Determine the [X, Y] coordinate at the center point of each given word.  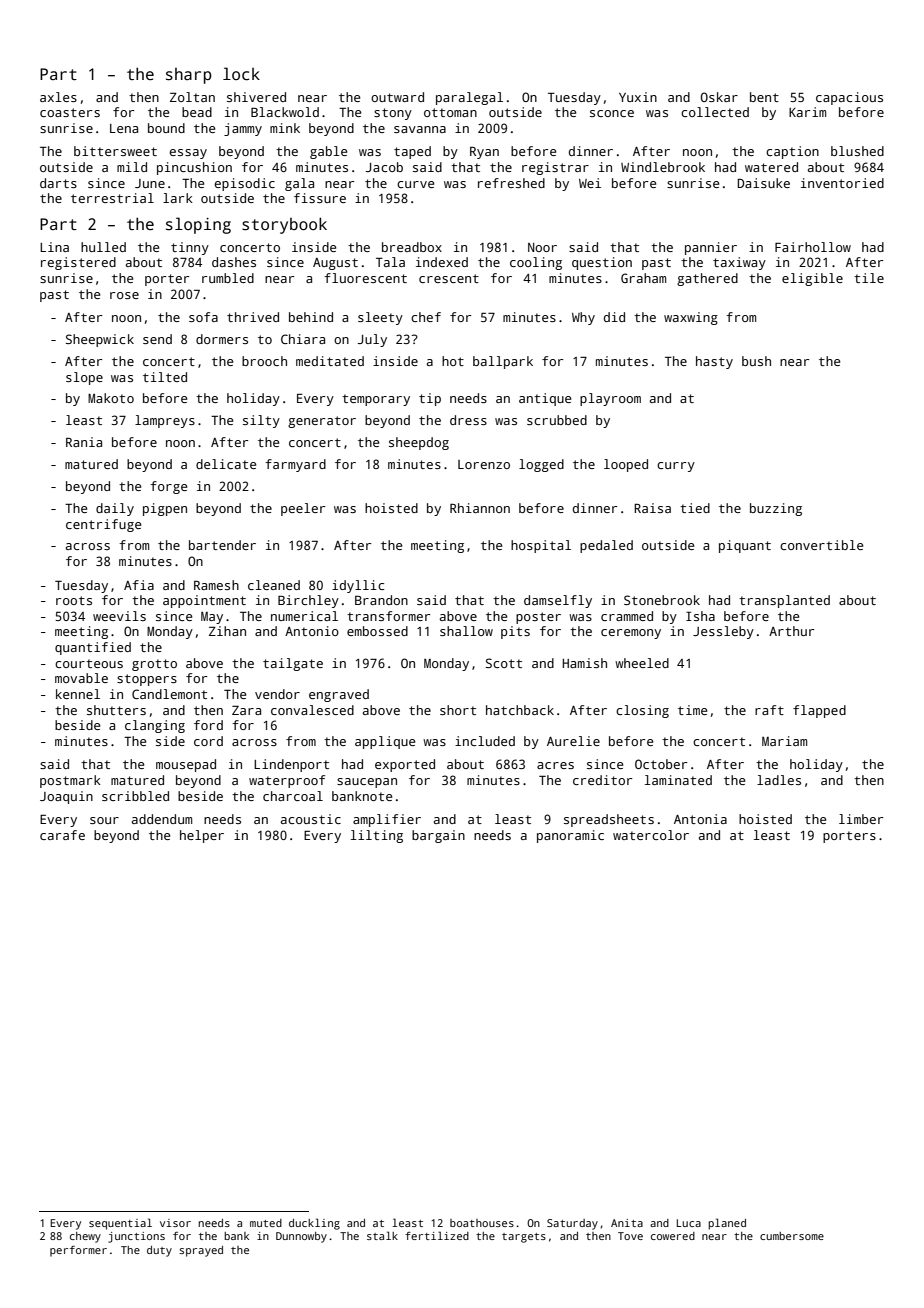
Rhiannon [480, 508]
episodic [244, 184]
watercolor [651, 835]
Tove [630, 1236]
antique [545, 399]
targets [524, 1238]
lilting [377, 836]
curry [676, 467]
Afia [139, 585]
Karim [807, 112]
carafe [62, 835]
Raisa [652, 508]
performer [78, 1251]
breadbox [412, 247]
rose [124, 295]
